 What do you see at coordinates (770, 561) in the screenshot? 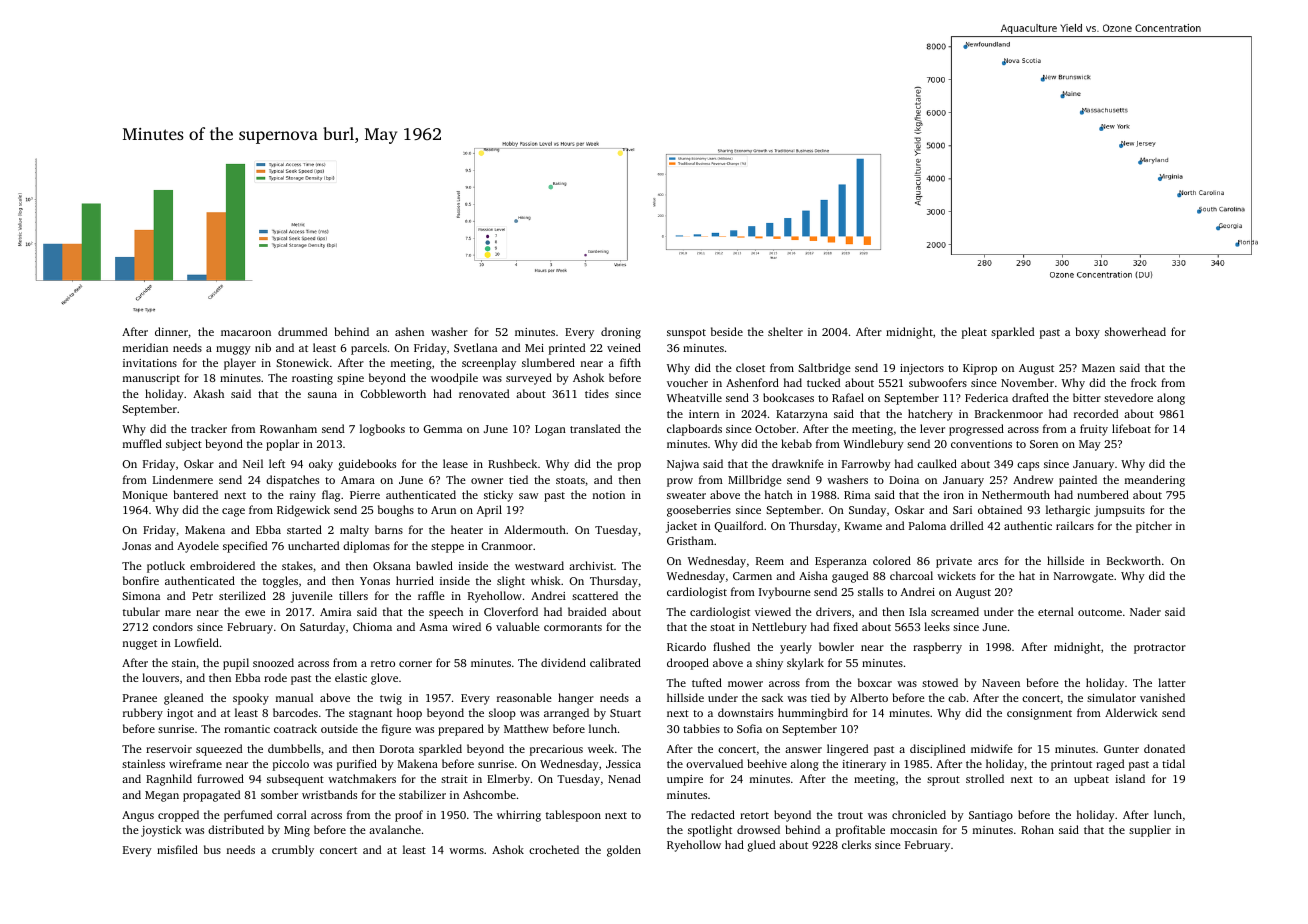
I see `Reem` at bounding box center [770, 561].
